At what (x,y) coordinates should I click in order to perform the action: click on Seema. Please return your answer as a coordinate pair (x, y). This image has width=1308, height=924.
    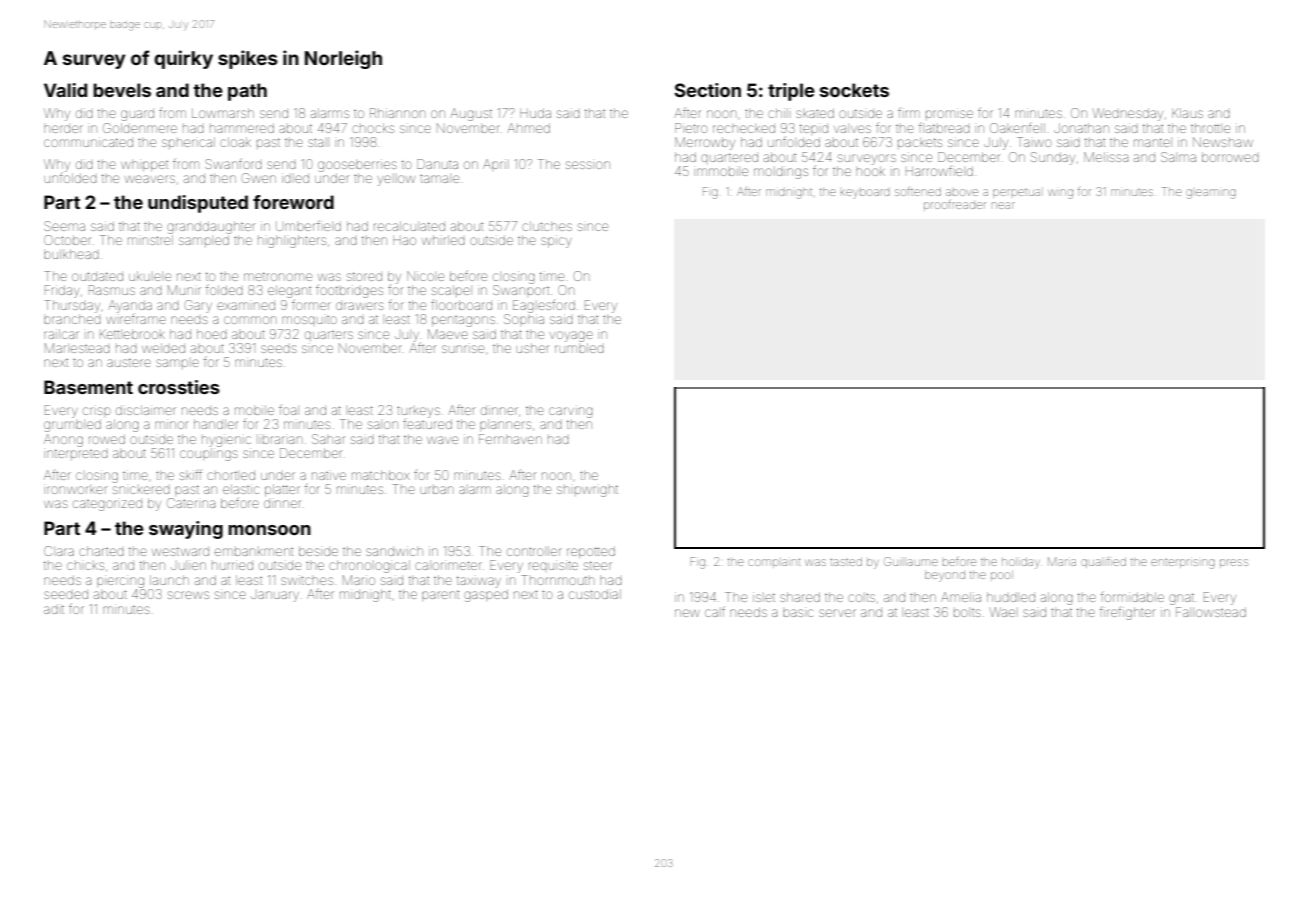
    Looking at the image, I should click on (64, 226).
